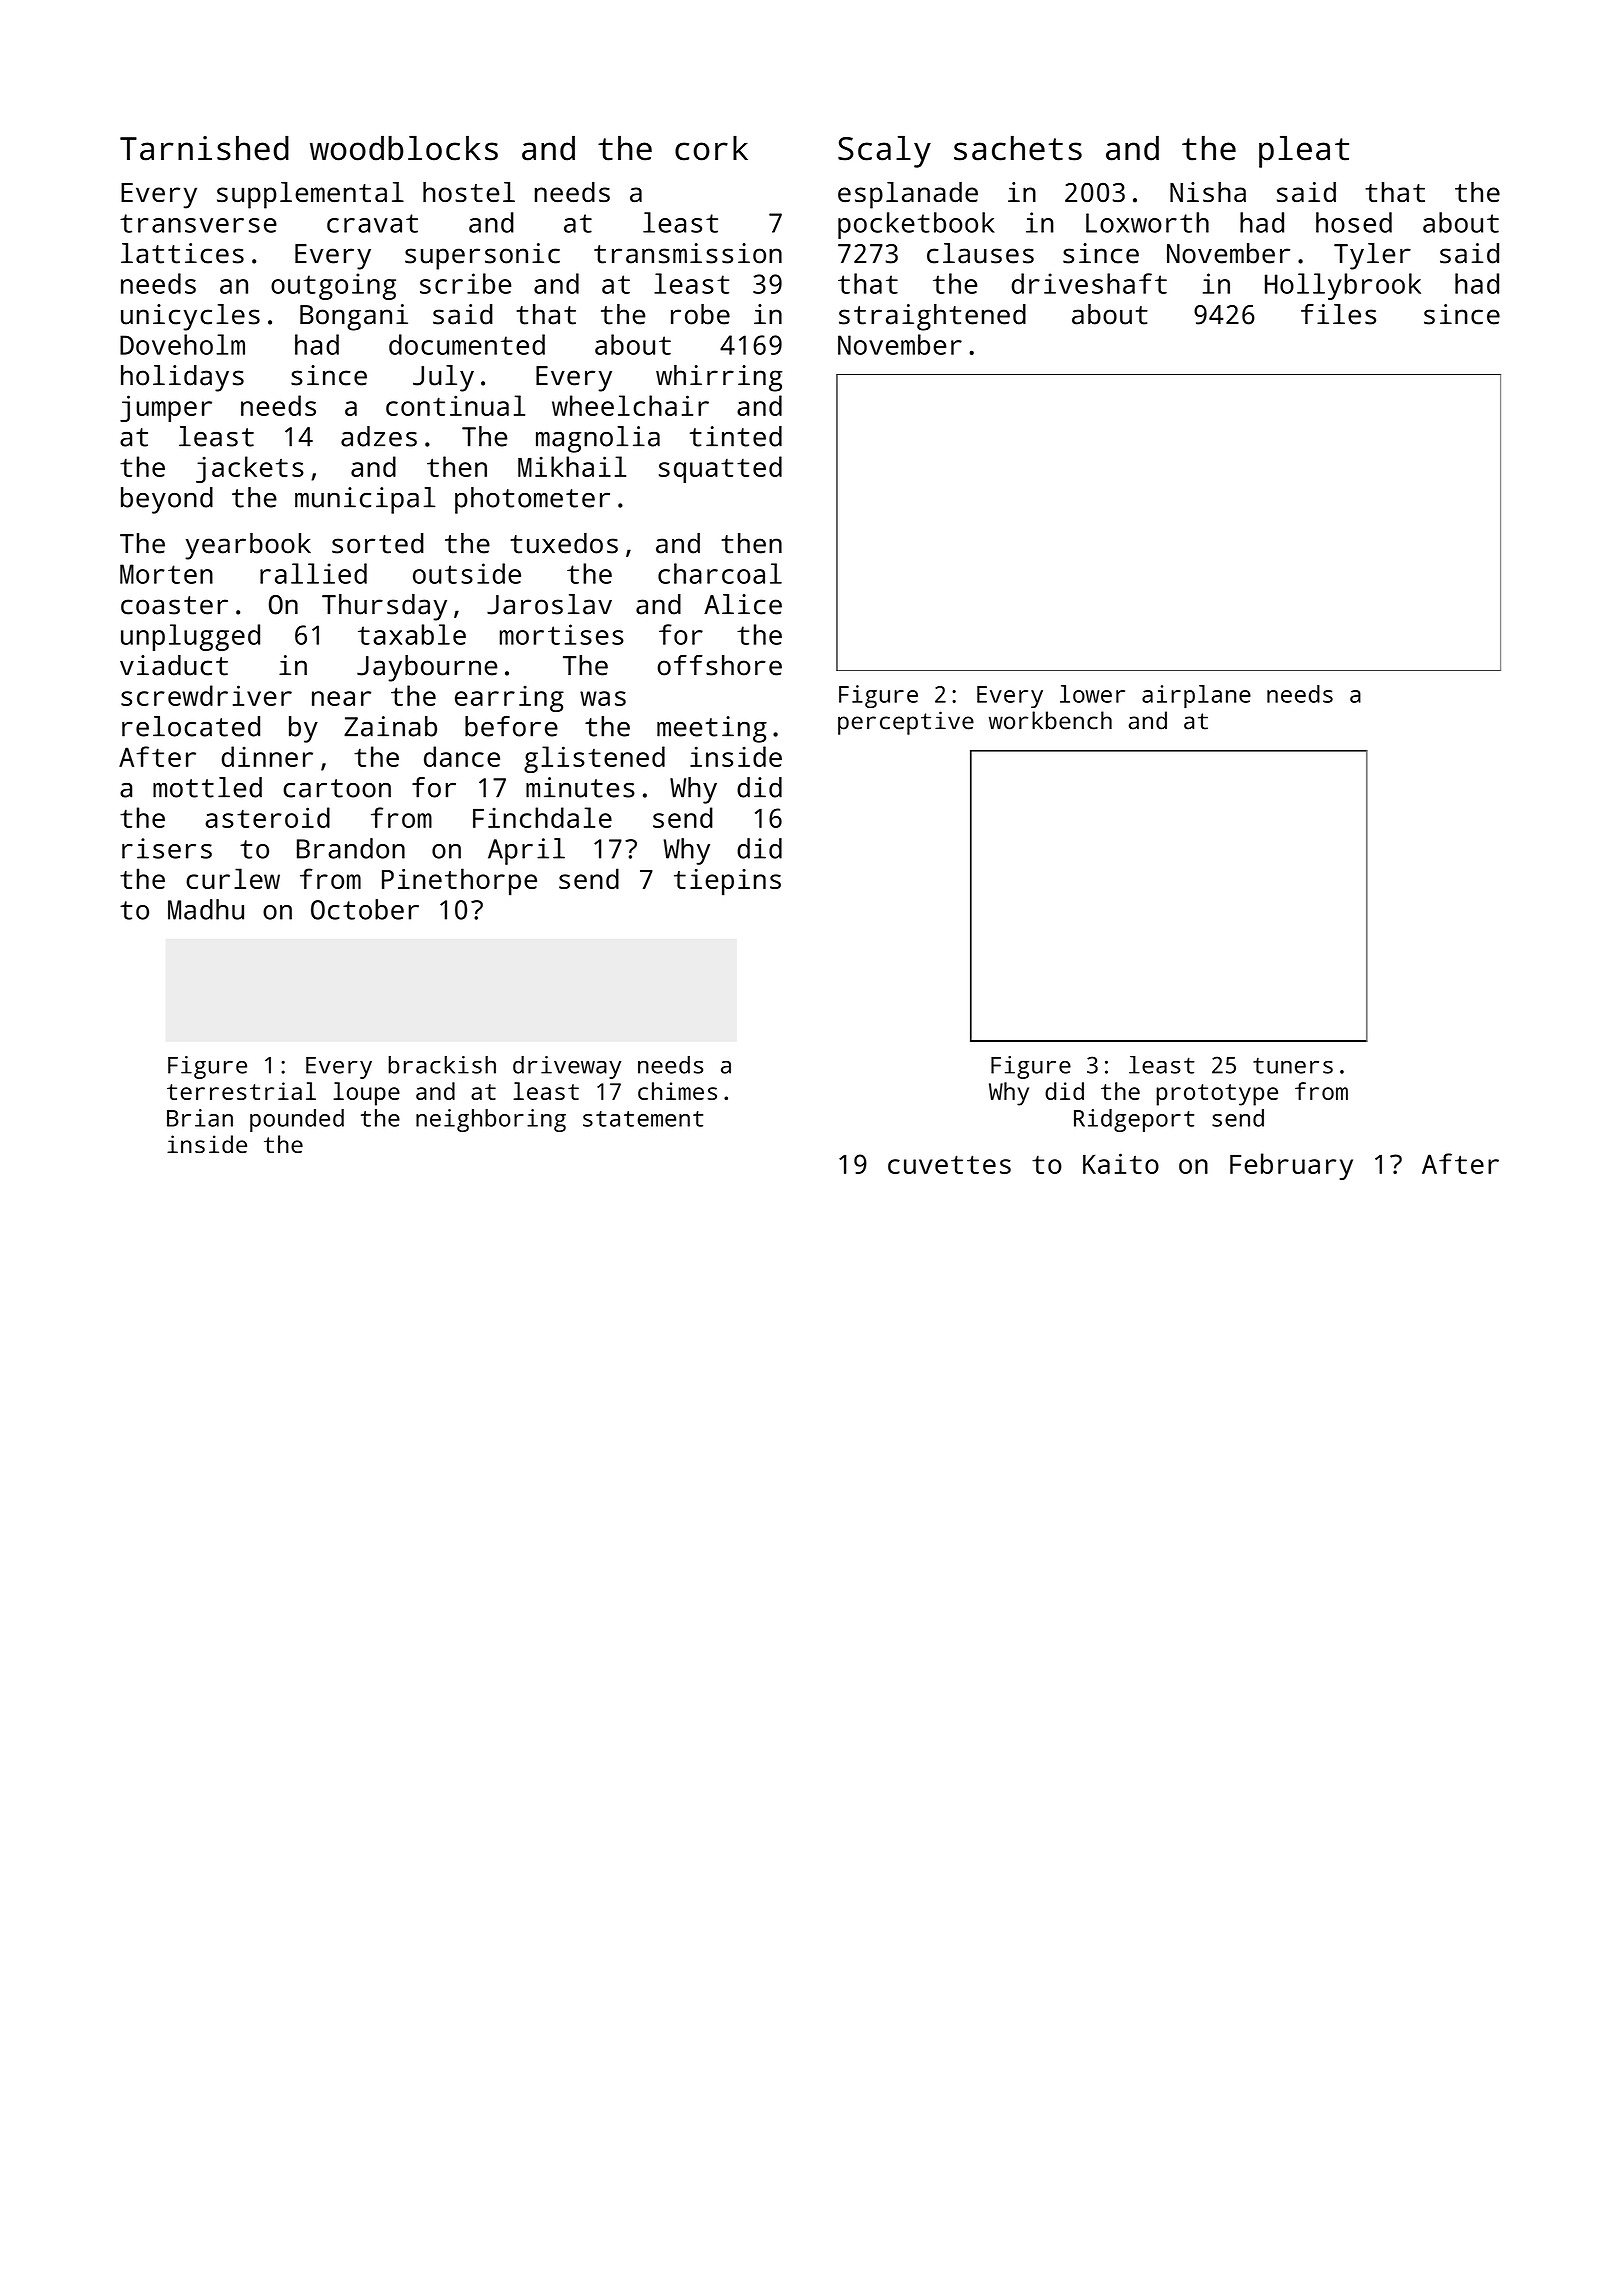 The image size is (1620, 2292). What do you see at coordinates (404, 148) in the image?
I see `woodblocks` at bounding box center [404, 148].
